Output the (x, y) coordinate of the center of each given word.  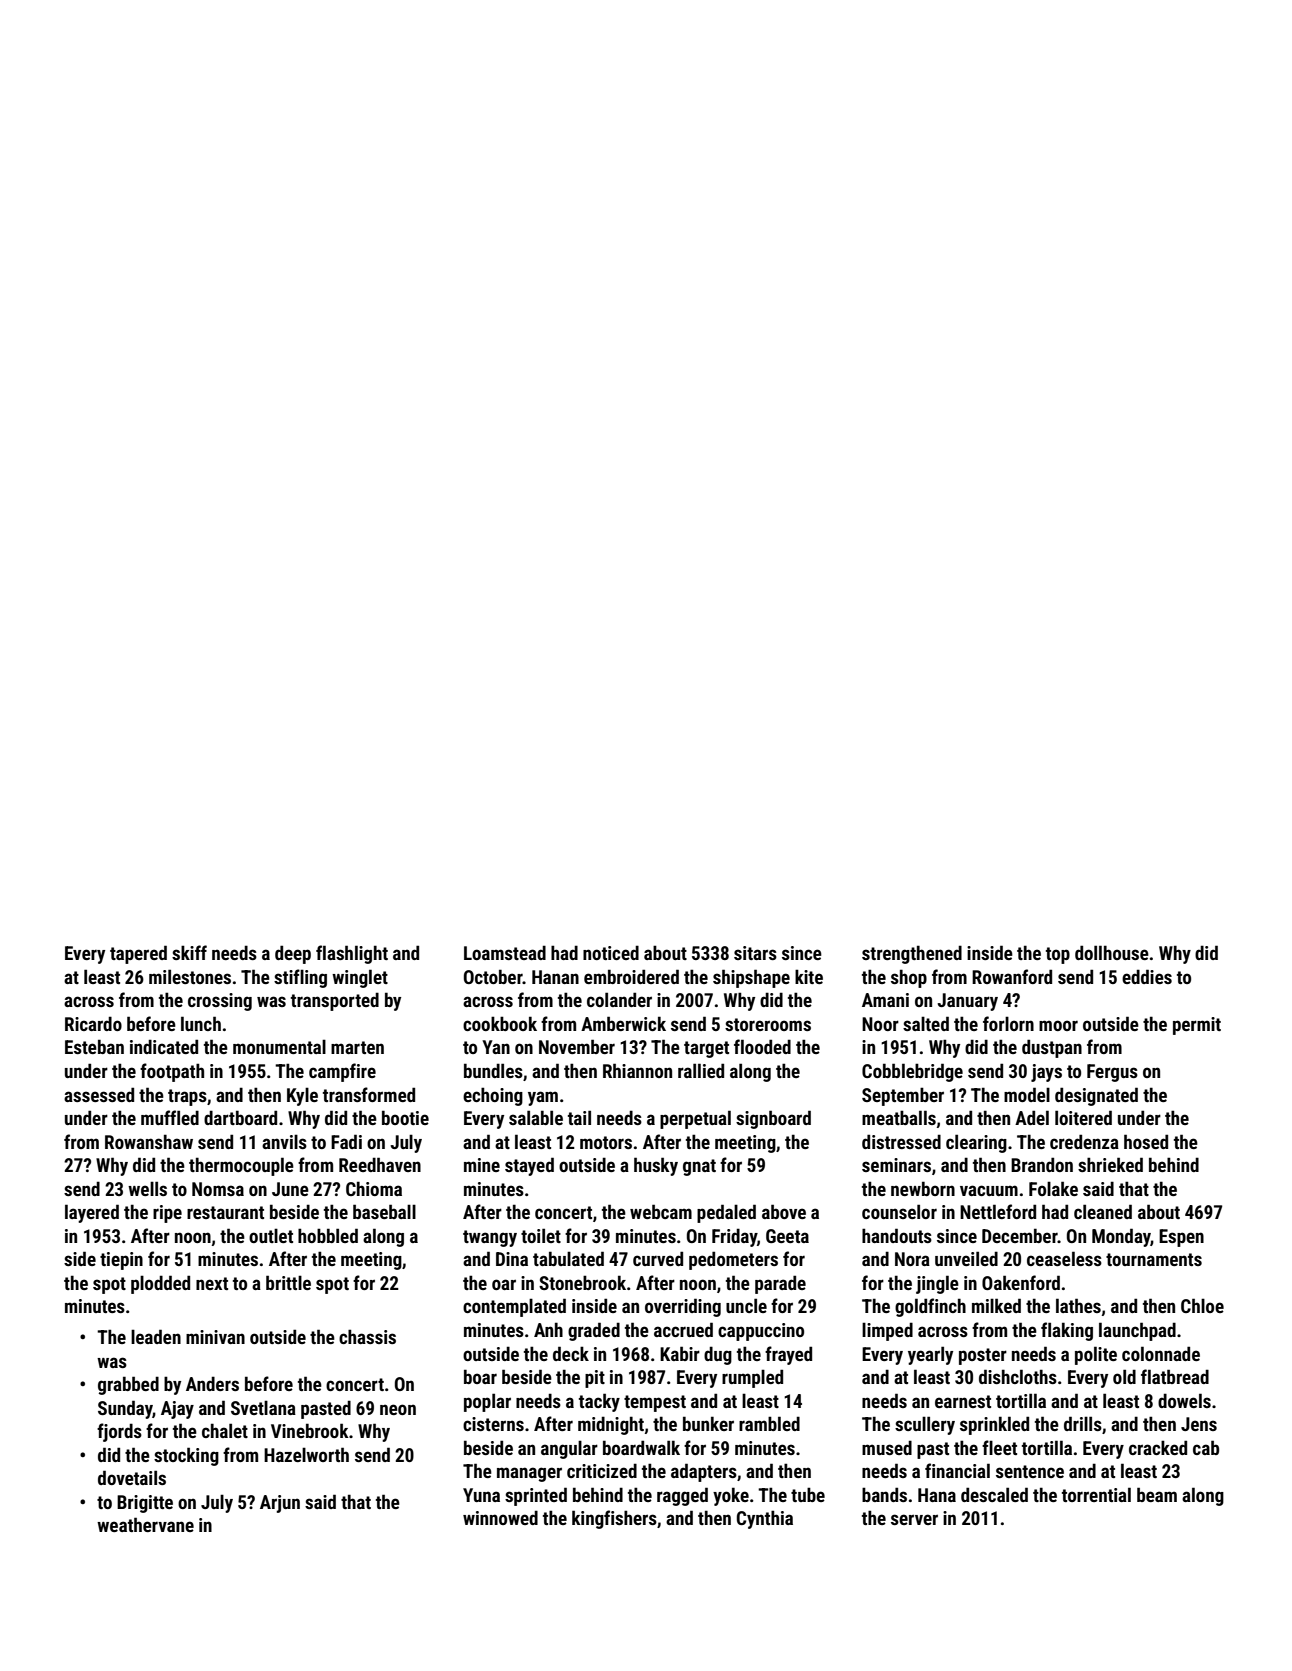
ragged (682, 1496)
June (290, 1189)
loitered (1083, 1117)
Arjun (280, 1504)
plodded (160, 1284)
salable (536, 1117)
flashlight (352, 954)
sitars (755, 953)
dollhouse (1112, 952)
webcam (661, 1211)
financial (957, 1470)
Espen (1181, 1238)
